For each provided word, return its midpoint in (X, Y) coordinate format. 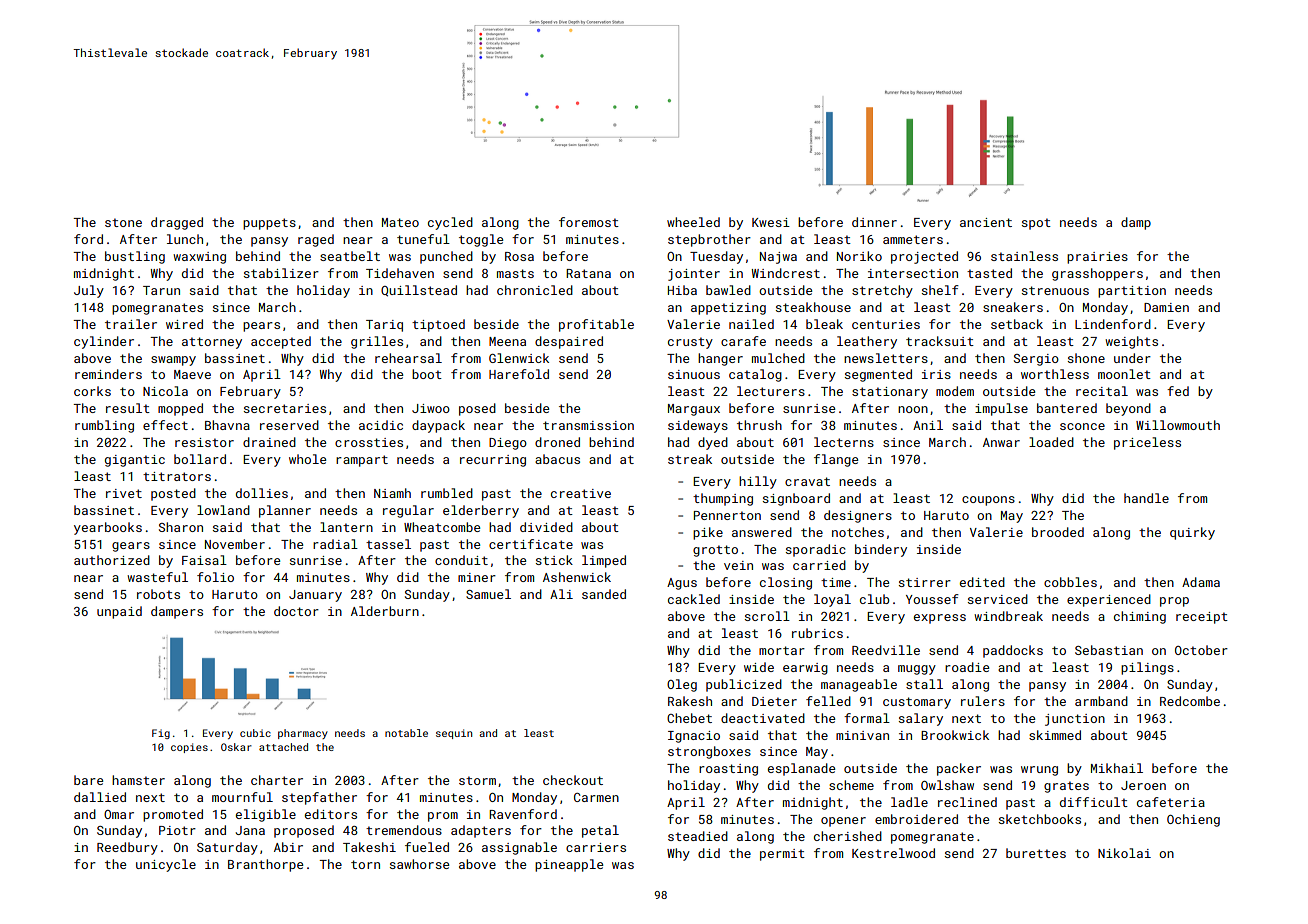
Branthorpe (265, 865)
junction (1075, 720)
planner (285, 511)
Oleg (682, 685)
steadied (698, 836)
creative (581, 493)
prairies (1097, 258)
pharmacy (303, 734)
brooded (1058, 532)
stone (123, 222)
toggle (481, 240)
